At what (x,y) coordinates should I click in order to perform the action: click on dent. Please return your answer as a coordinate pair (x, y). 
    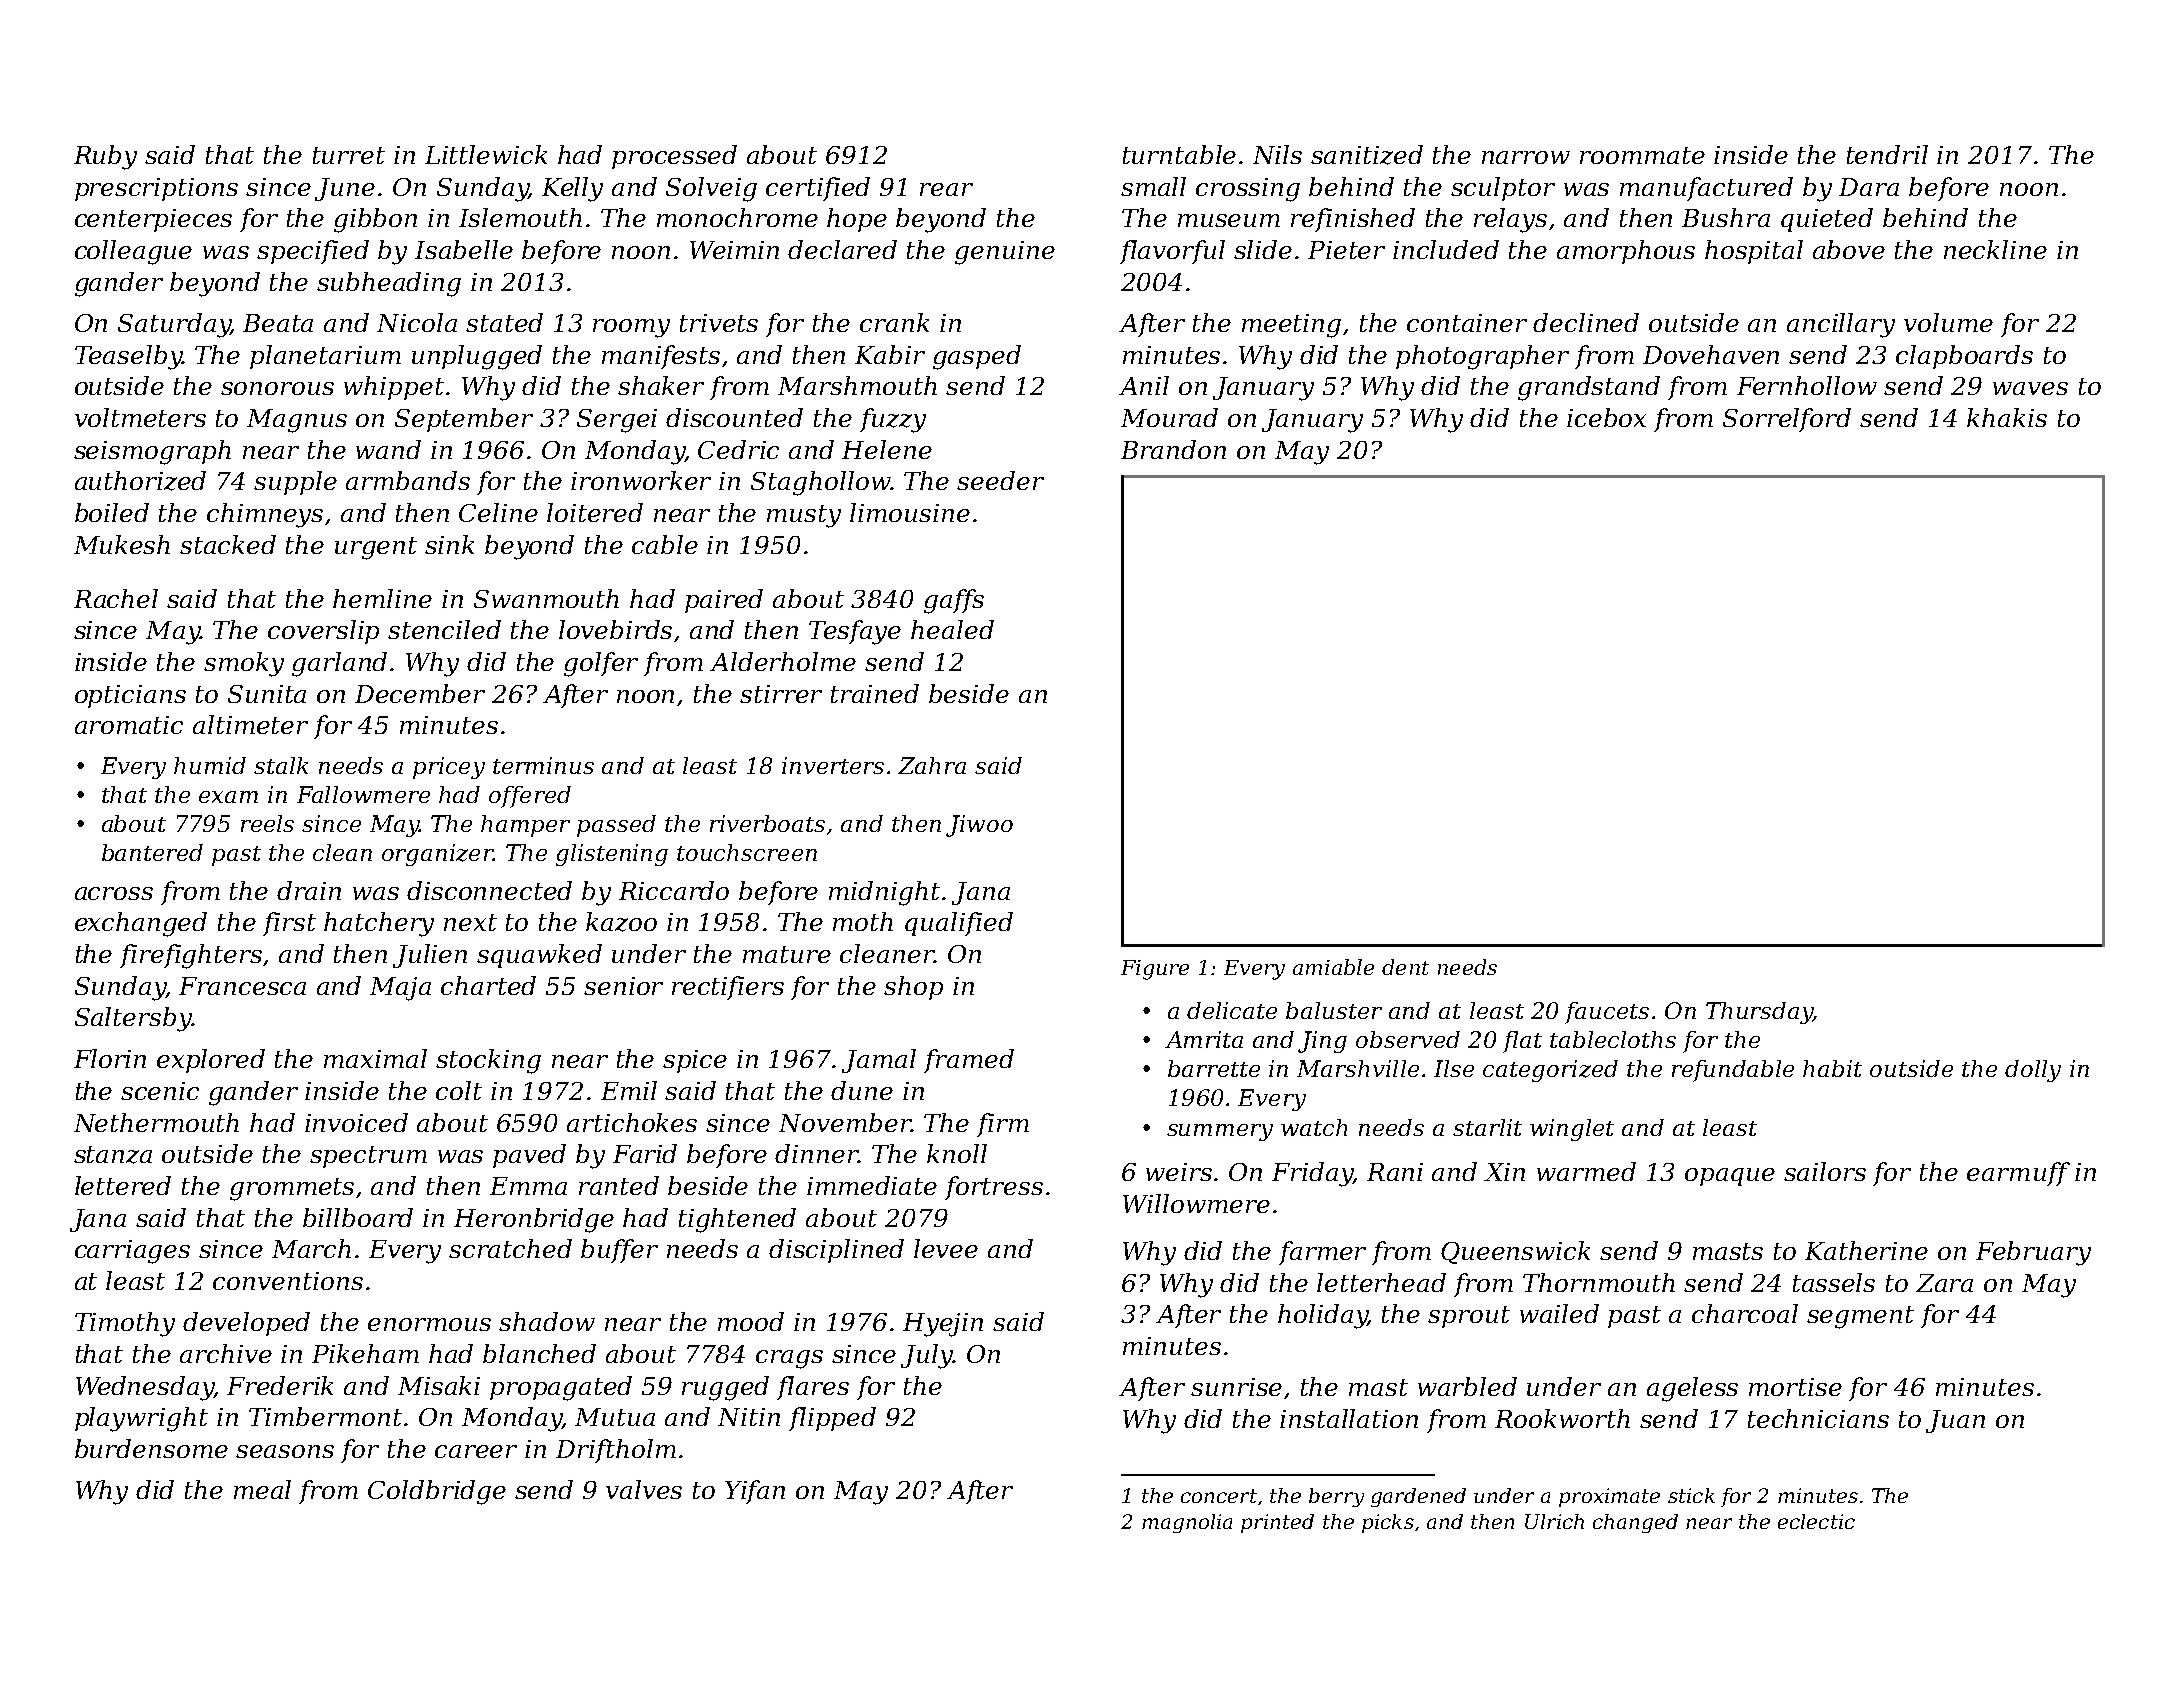
    Looking at the image, I should click on (1405, 967).
